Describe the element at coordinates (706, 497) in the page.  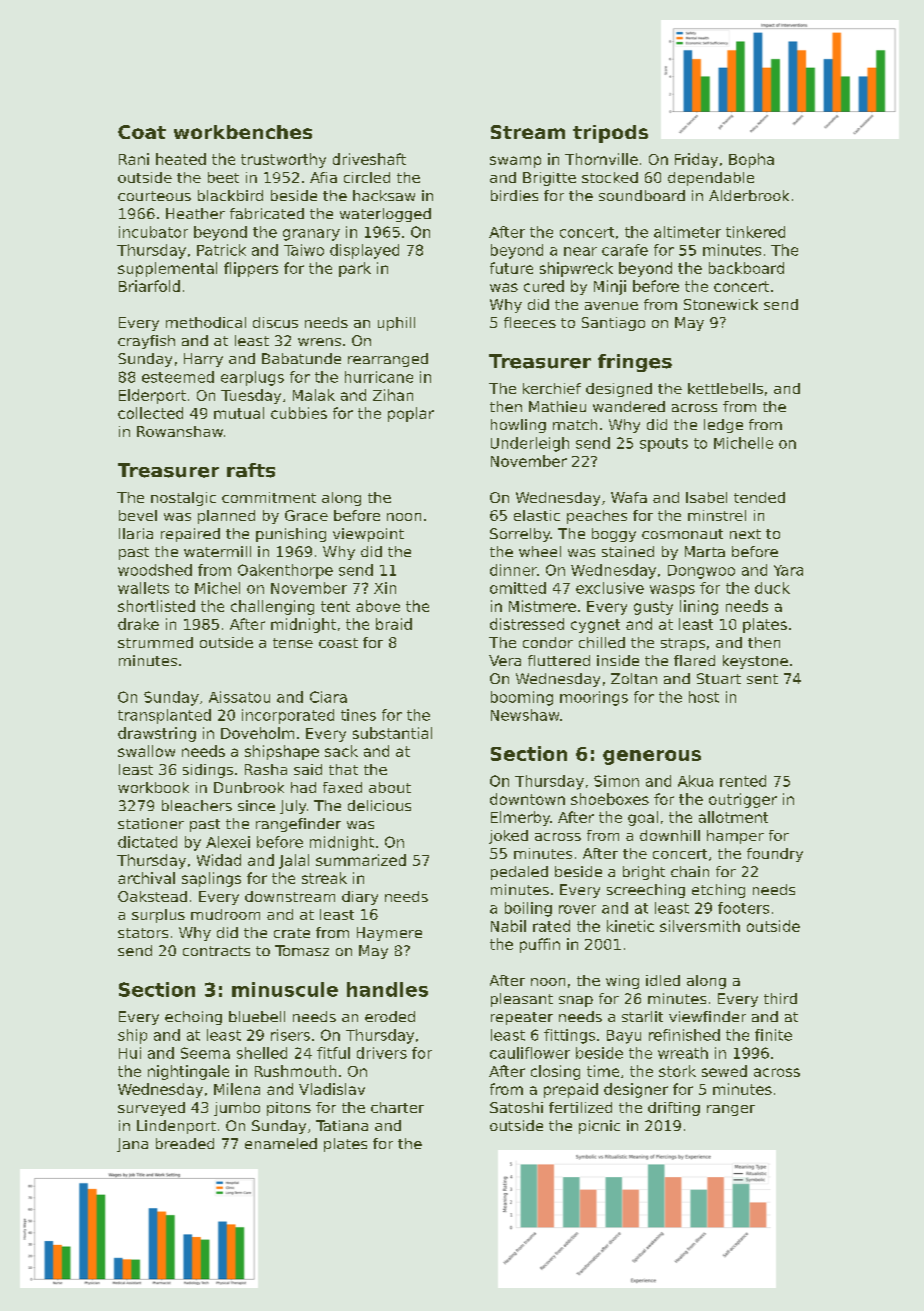
I see `Isabel` at that location.
